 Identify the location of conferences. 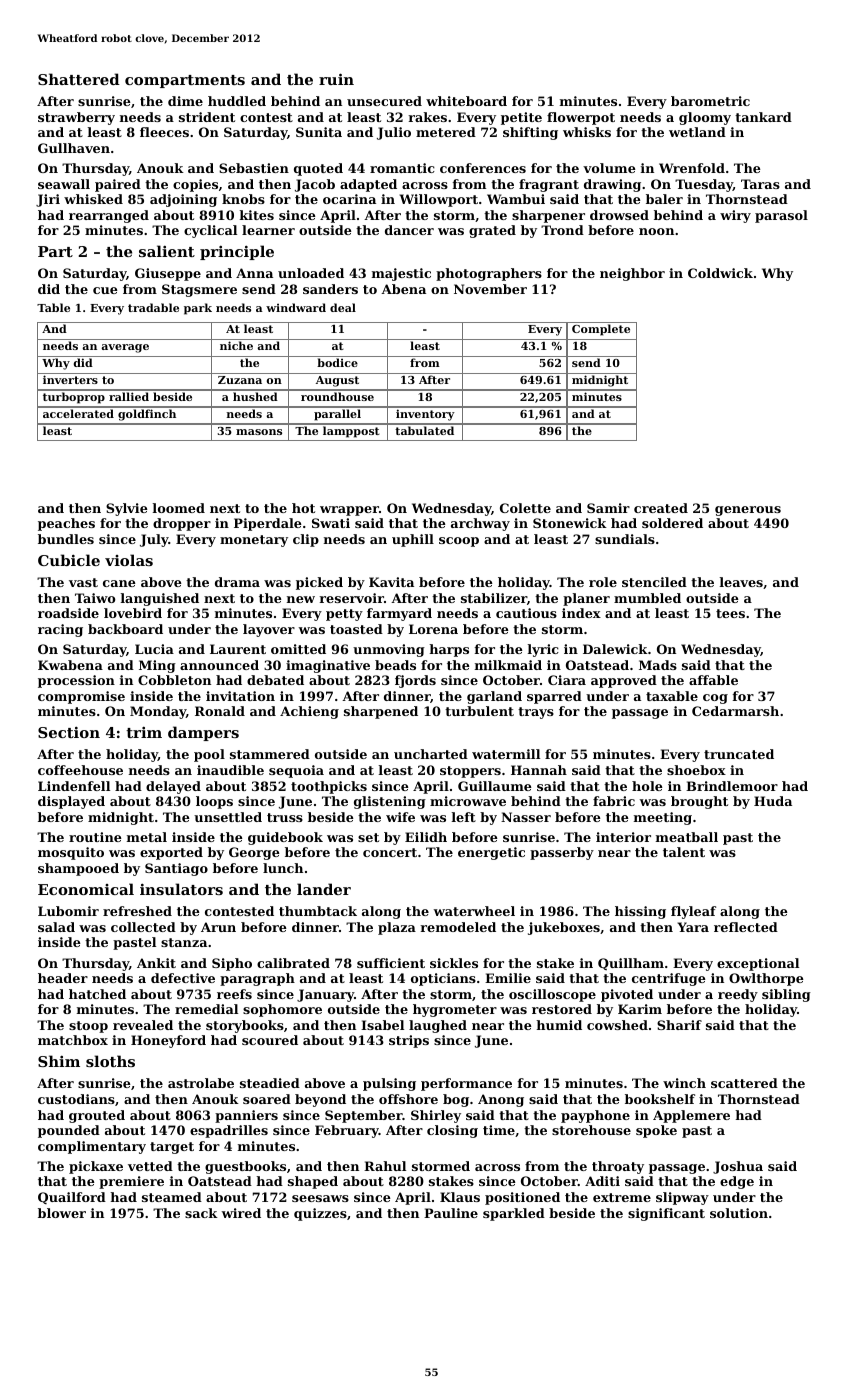
(483, 168).
